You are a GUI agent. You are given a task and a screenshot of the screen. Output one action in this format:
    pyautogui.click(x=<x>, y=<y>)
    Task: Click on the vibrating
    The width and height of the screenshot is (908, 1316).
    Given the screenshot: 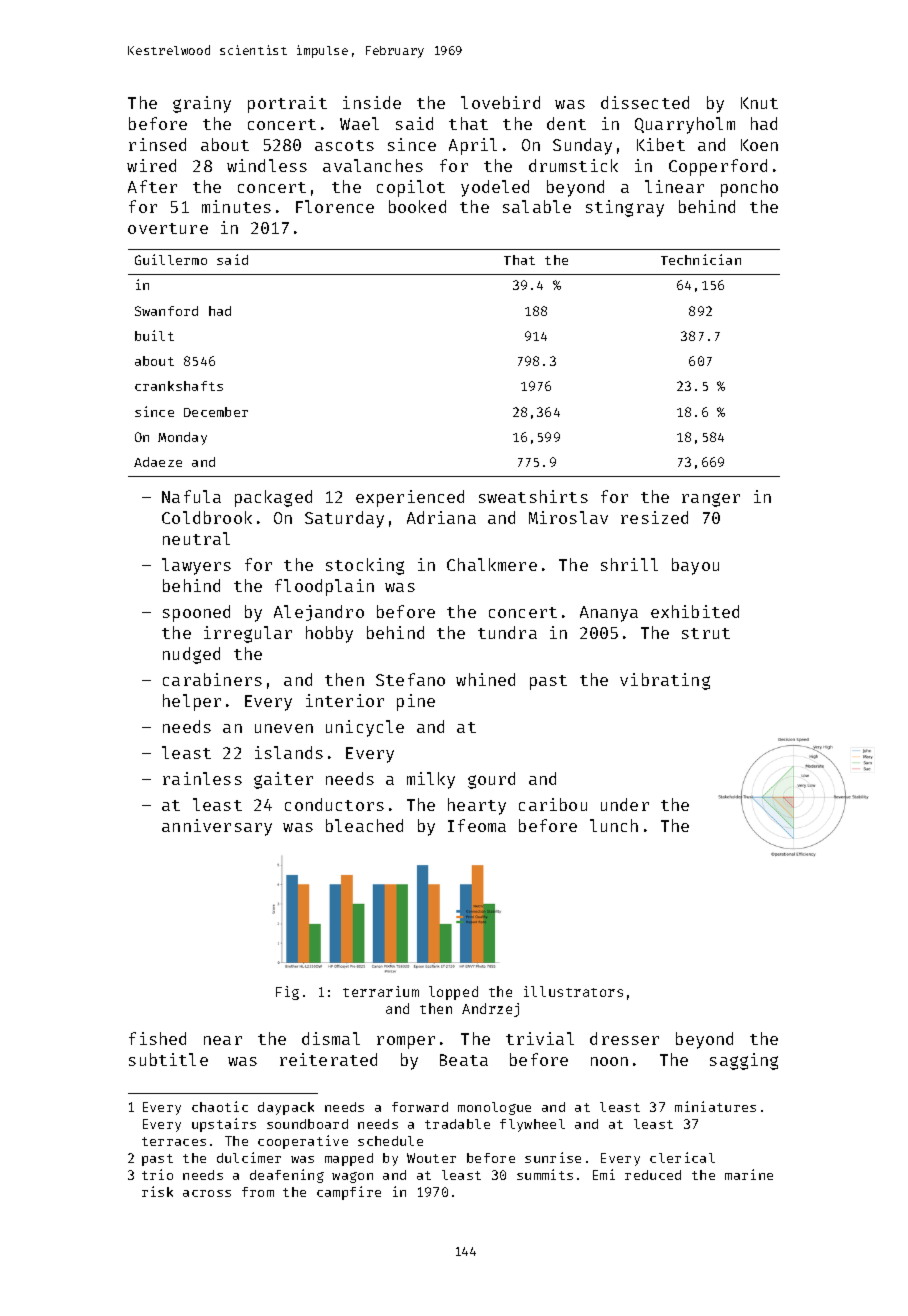 What is the action you would take?
    pyautogui.click(x=665, y=681)
